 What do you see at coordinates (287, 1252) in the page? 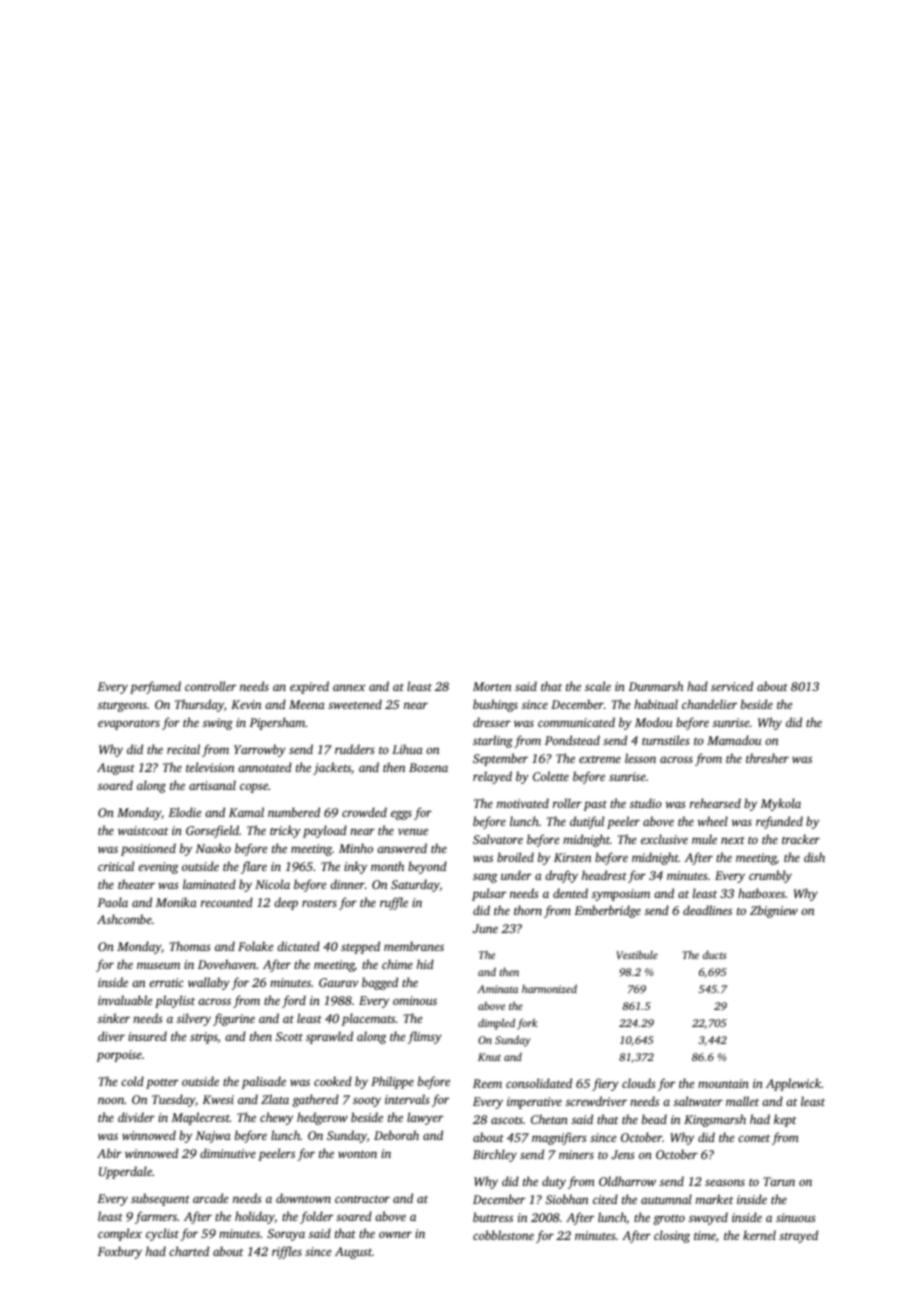
I see `riffles` at bounding box center [287, 1252].
